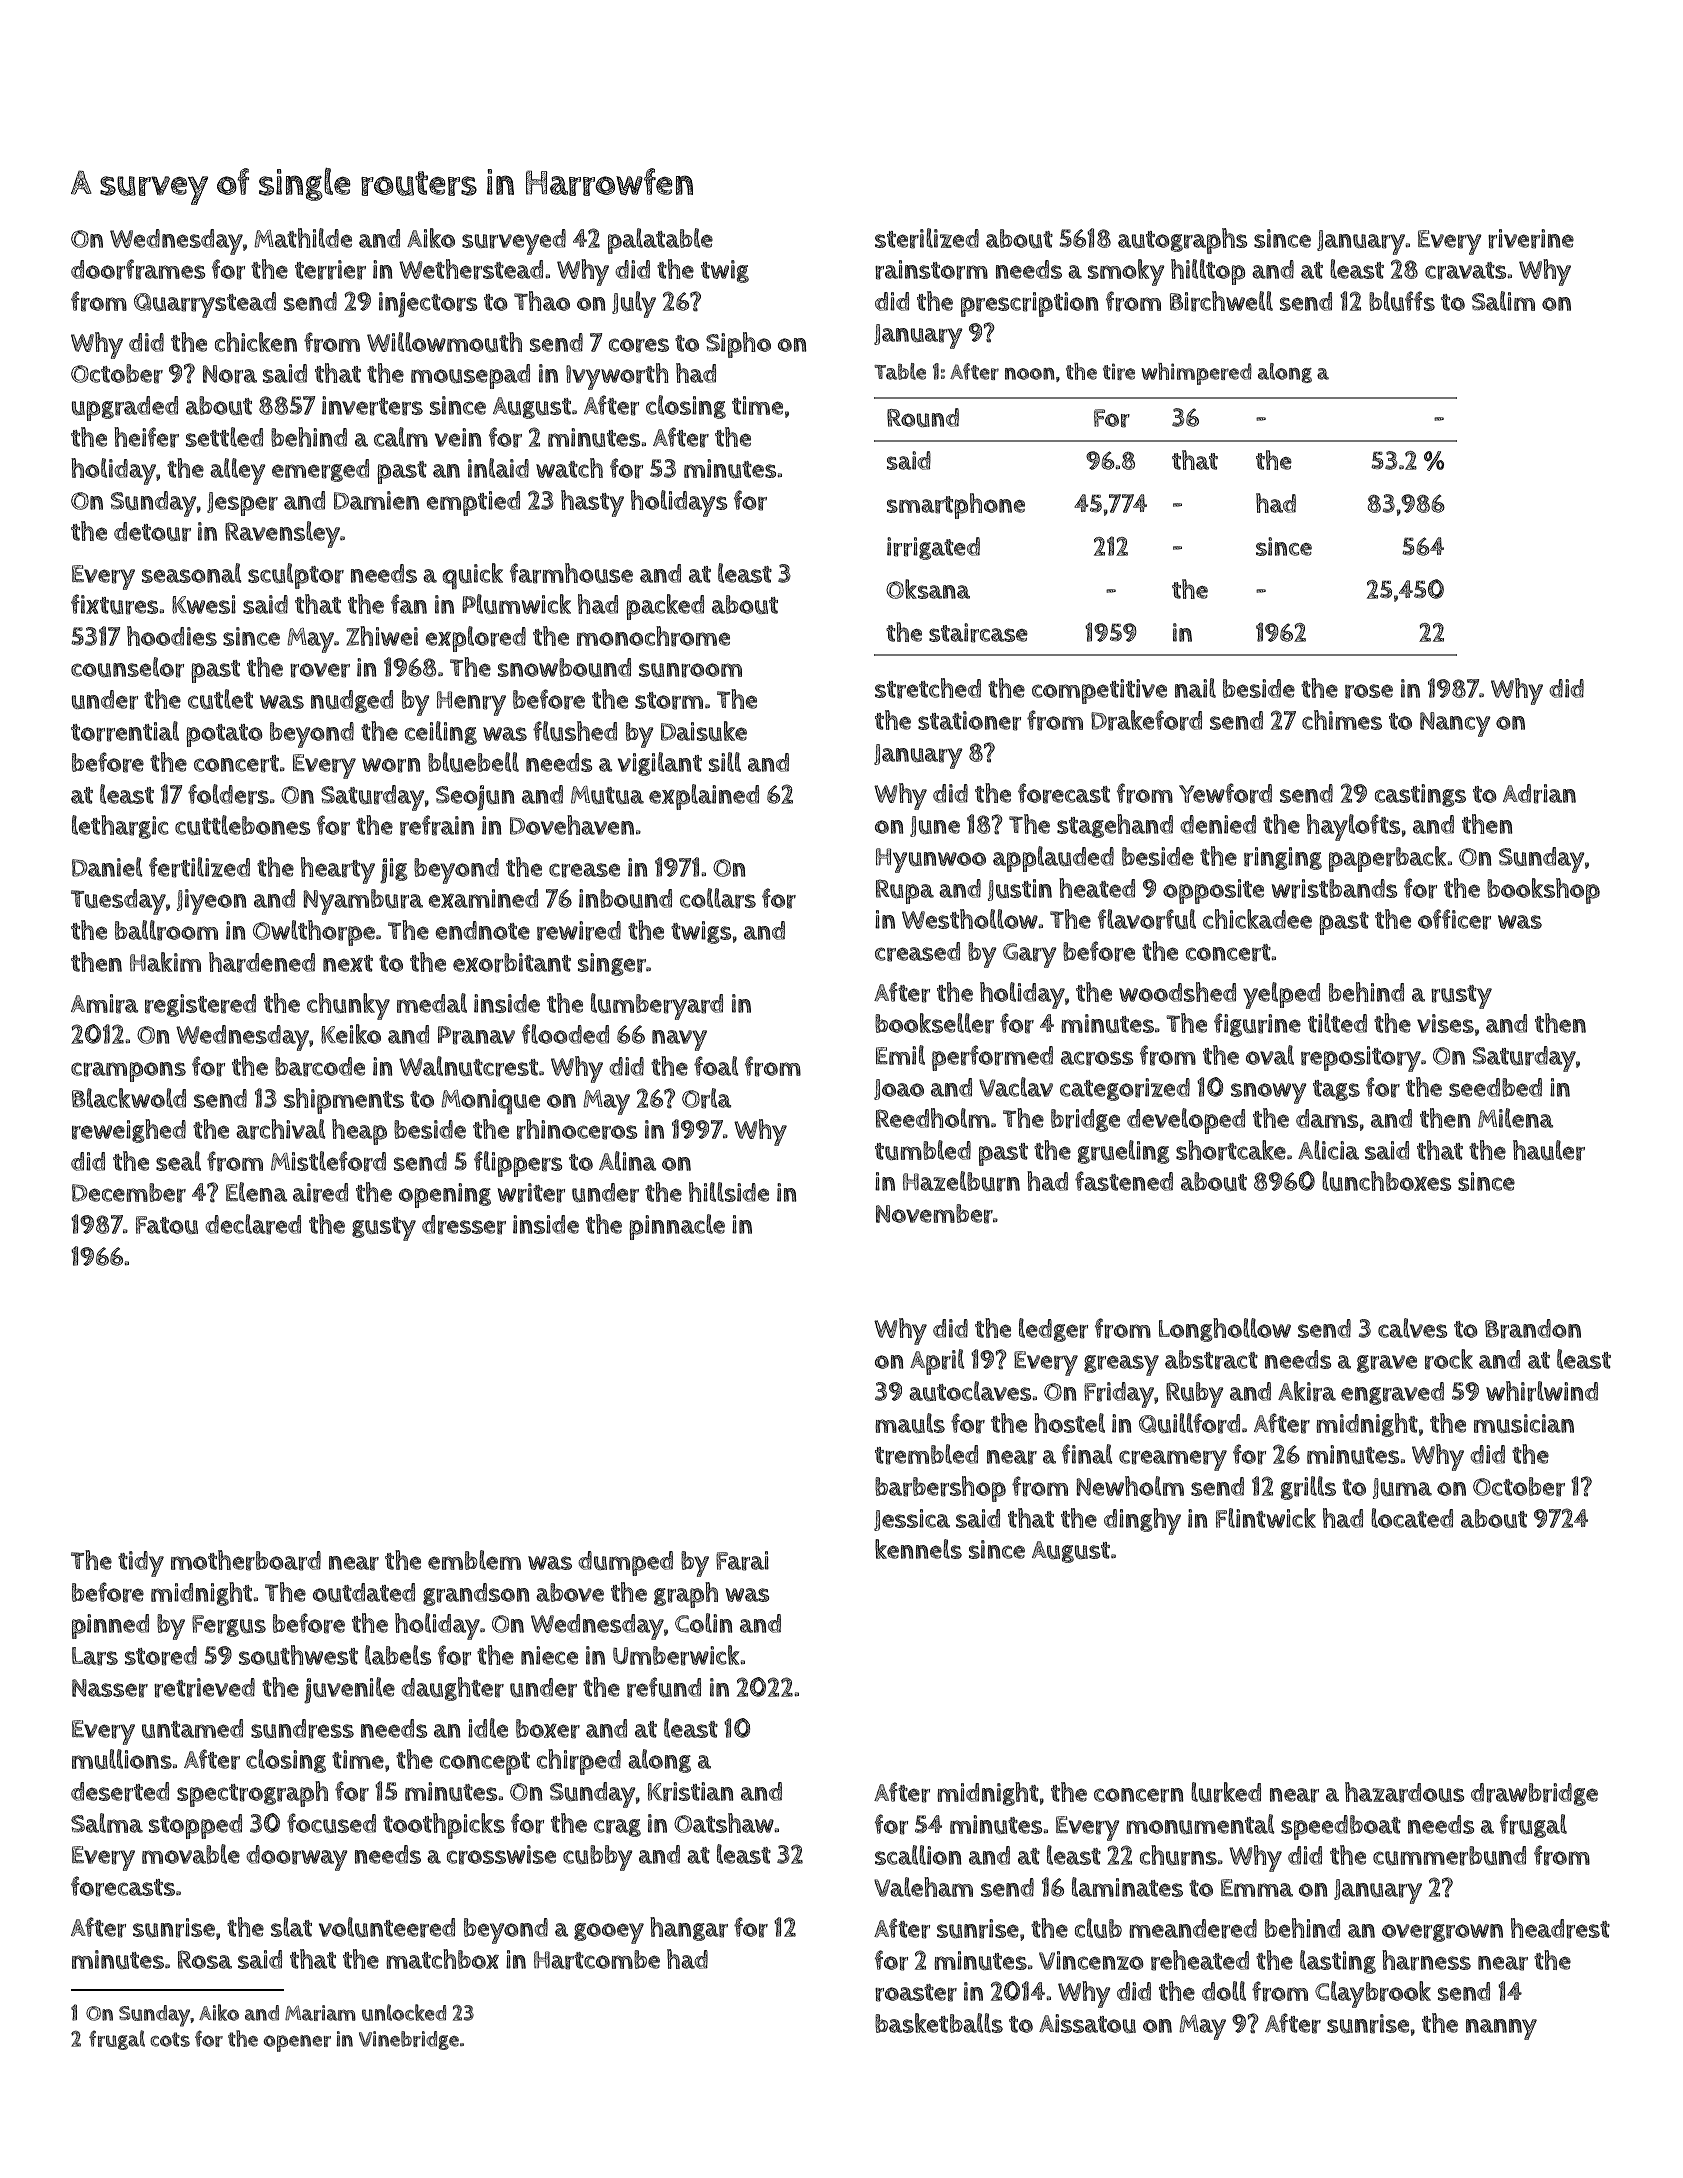 This document has width=1683, height=2178. Describe the element at coordinates (724, 1823) in the document. I see `Oatshaw` at that location.
